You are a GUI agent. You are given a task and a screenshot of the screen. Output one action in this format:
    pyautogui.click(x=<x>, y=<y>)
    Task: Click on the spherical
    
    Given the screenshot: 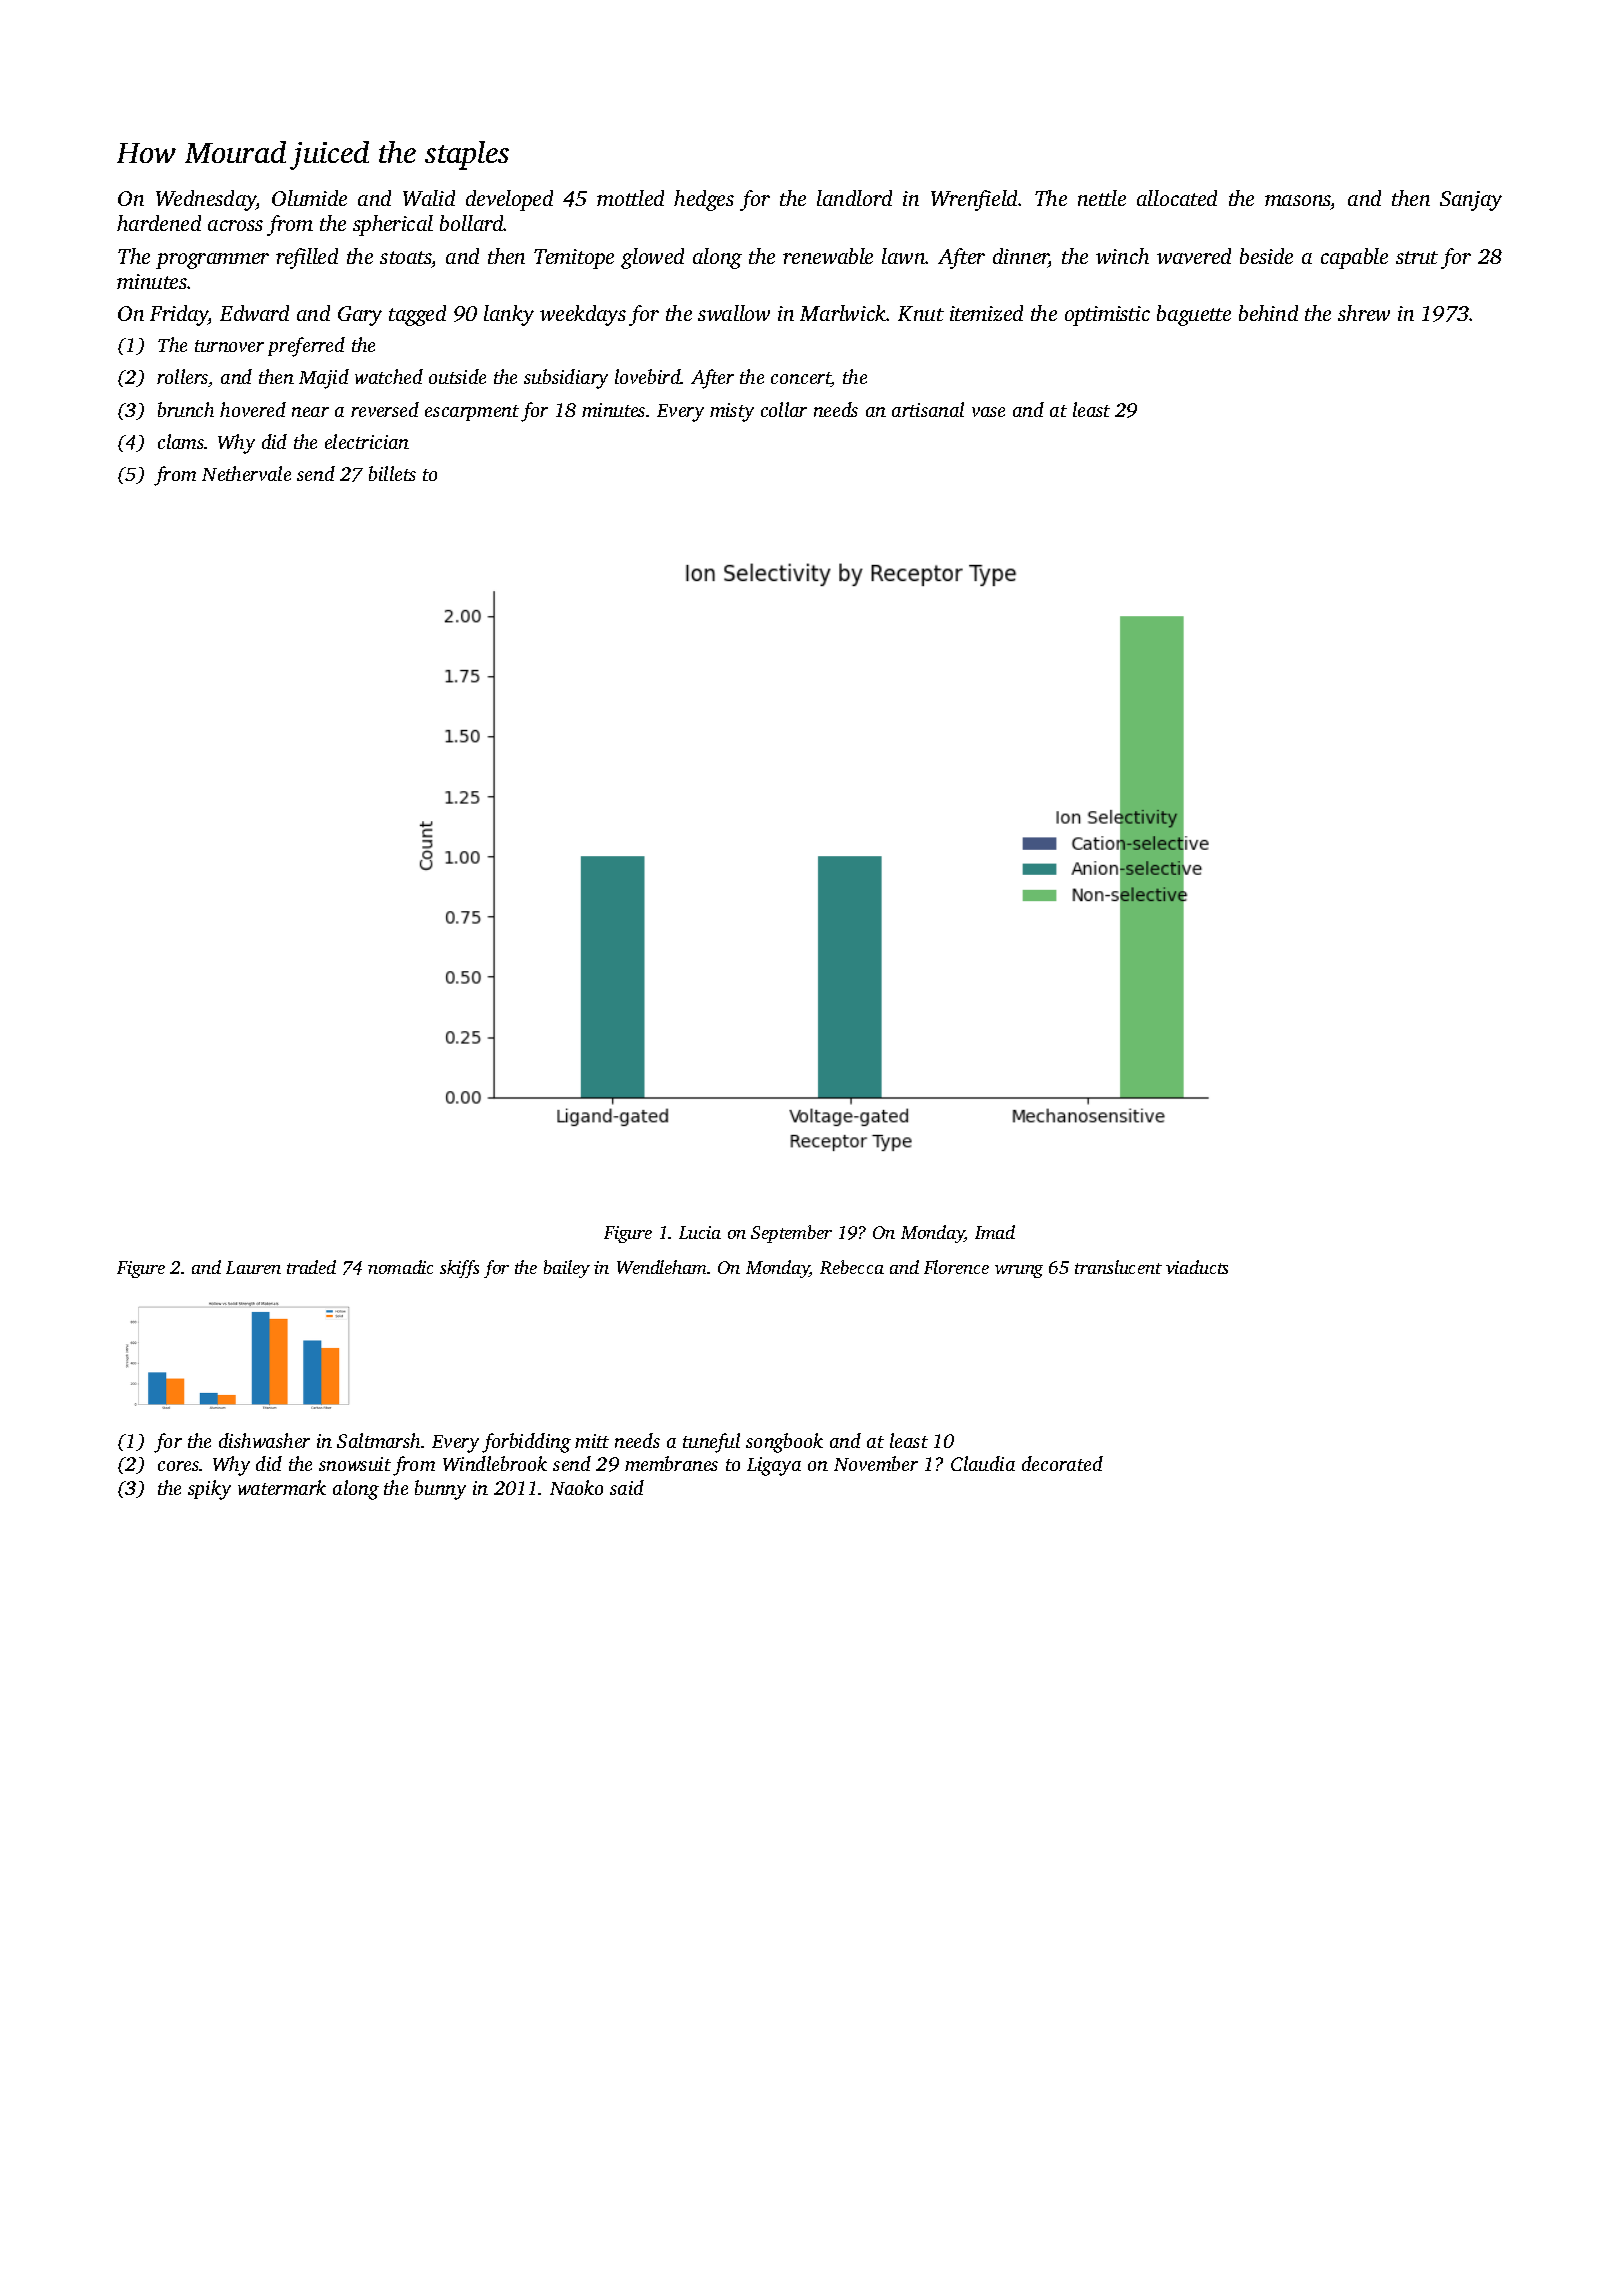 What is the action you would take?
    pyautogui.click(x=393, y=225)
